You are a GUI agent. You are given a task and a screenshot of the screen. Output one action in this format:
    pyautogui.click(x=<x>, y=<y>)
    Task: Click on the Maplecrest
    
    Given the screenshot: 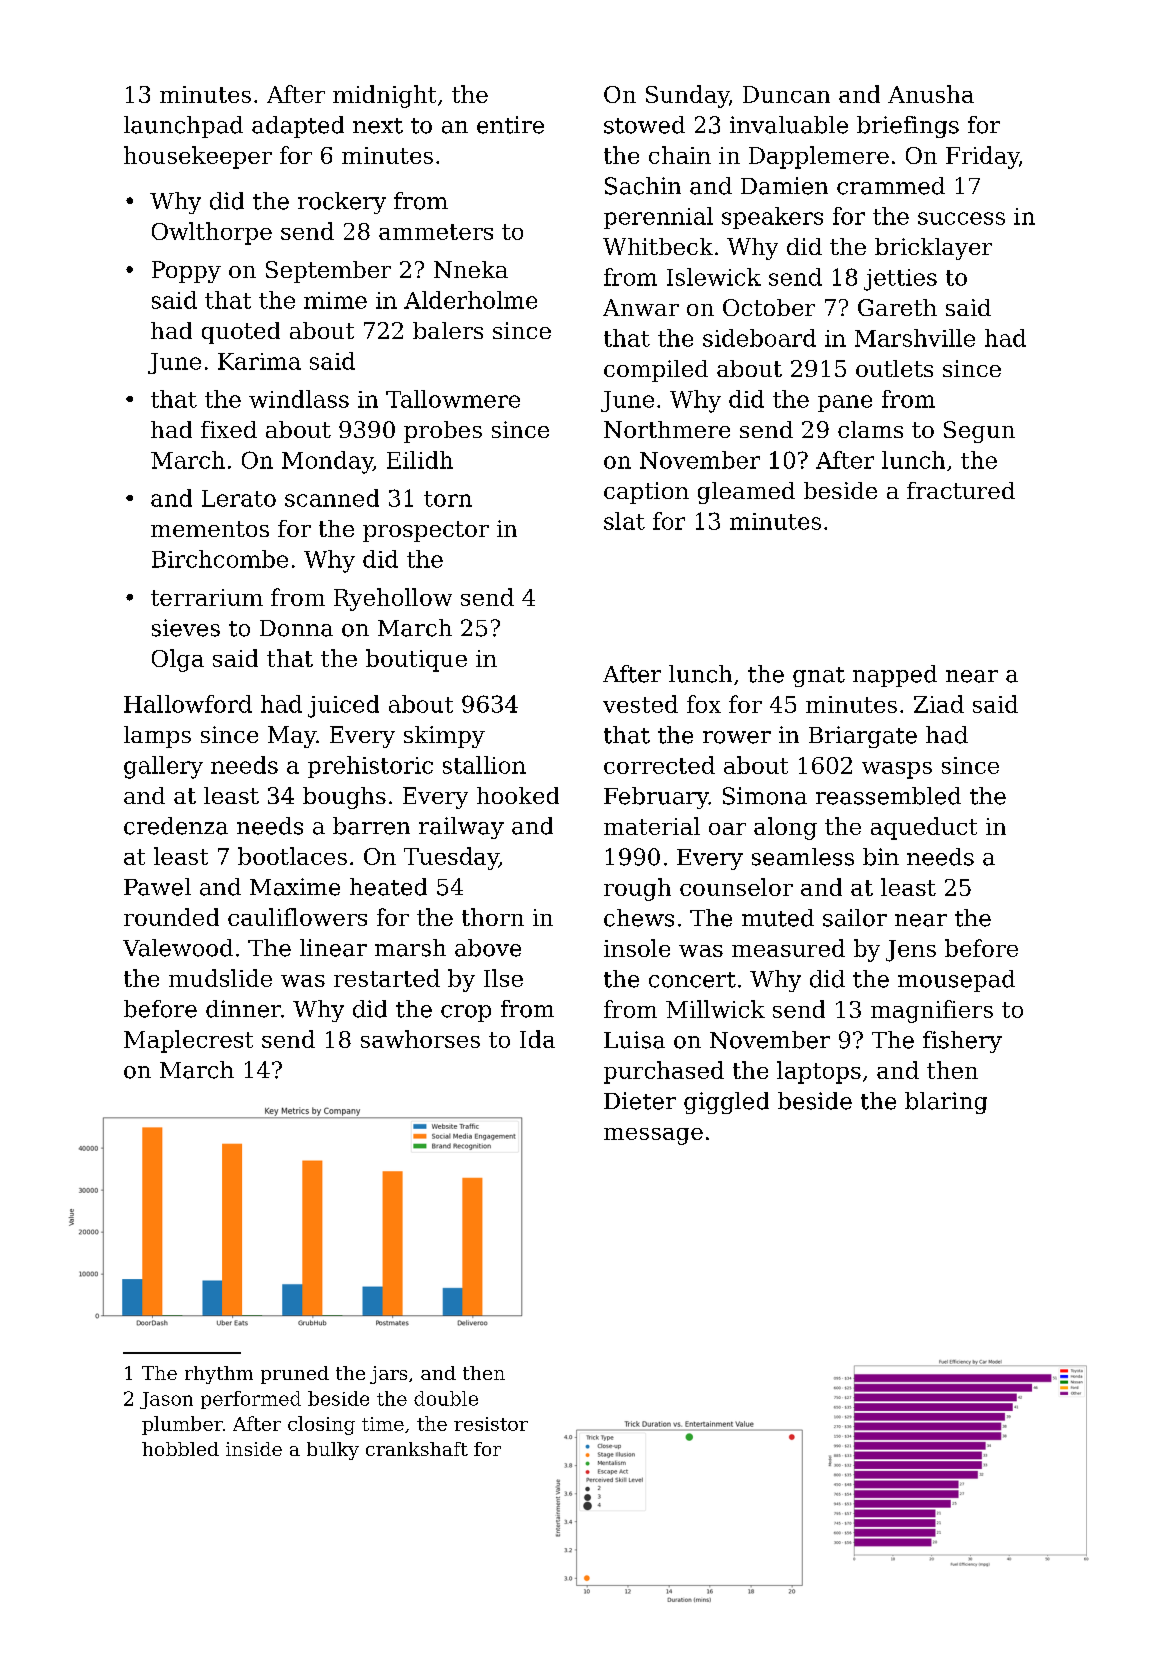 What is the action you would take?
    pyautogui.click(x=188, y=1041)
